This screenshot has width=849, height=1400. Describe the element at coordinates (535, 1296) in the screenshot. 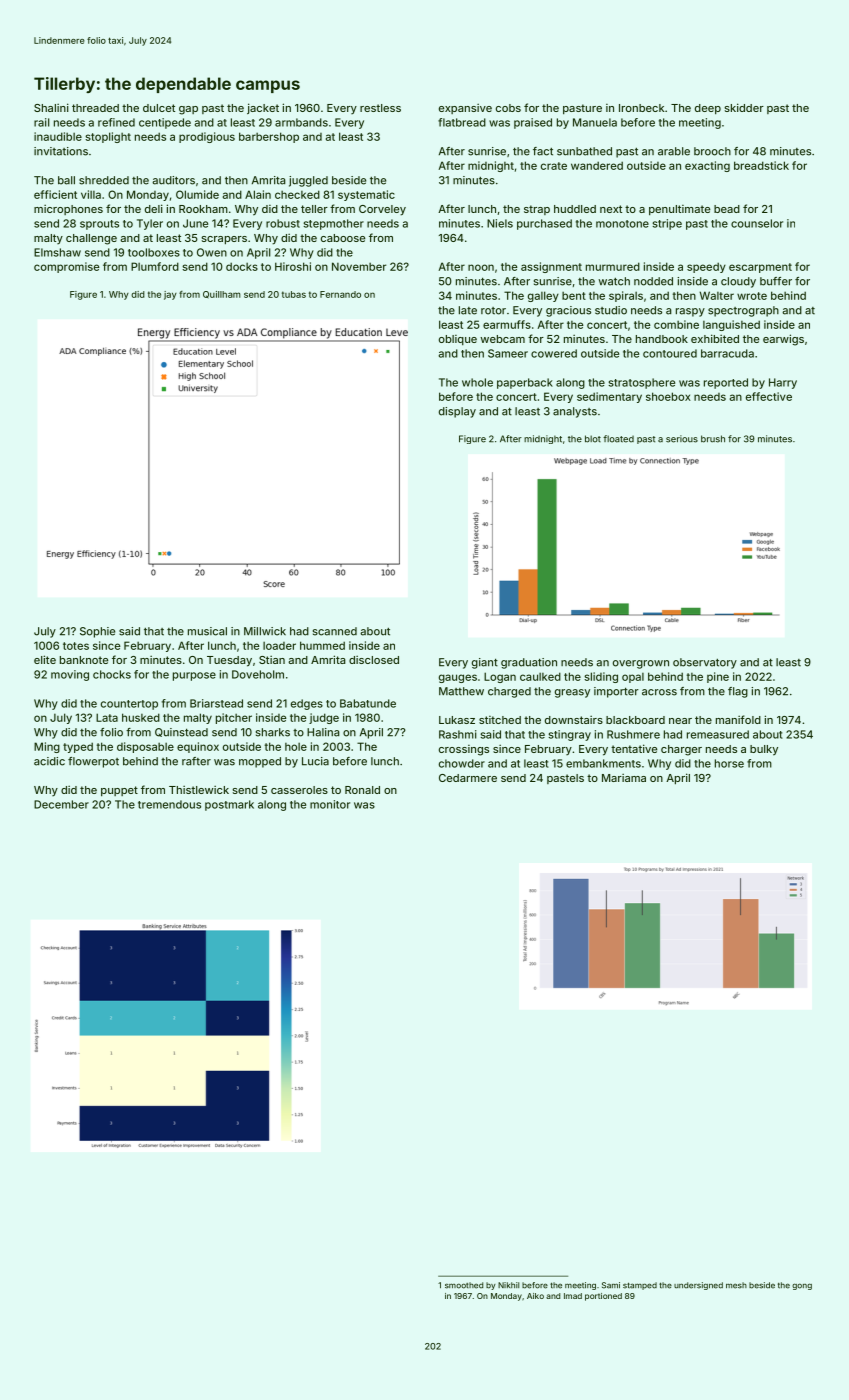

I see `Aiko` at that location.
